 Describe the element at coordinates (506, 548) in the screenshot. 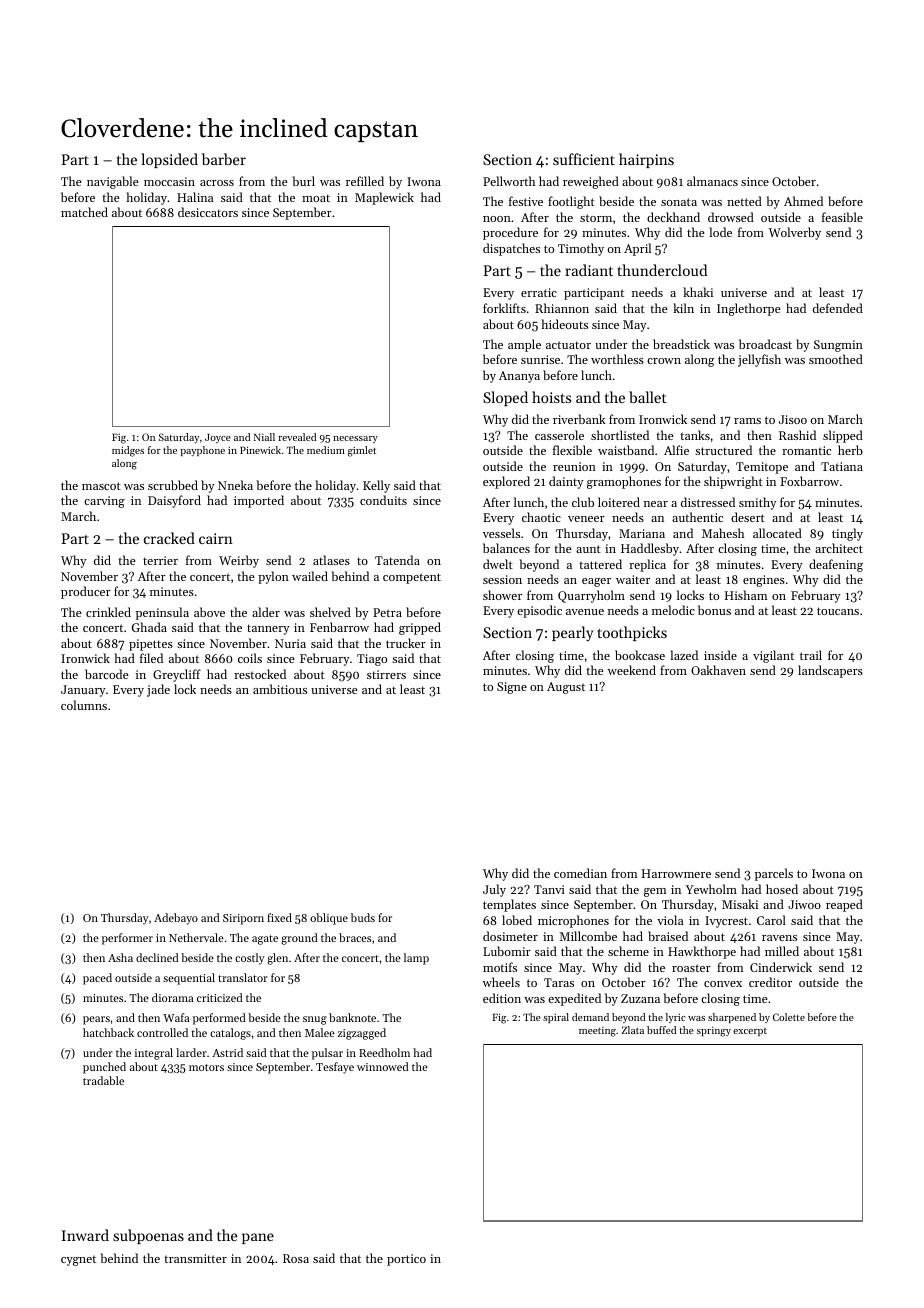

I see `balances` at that location.
